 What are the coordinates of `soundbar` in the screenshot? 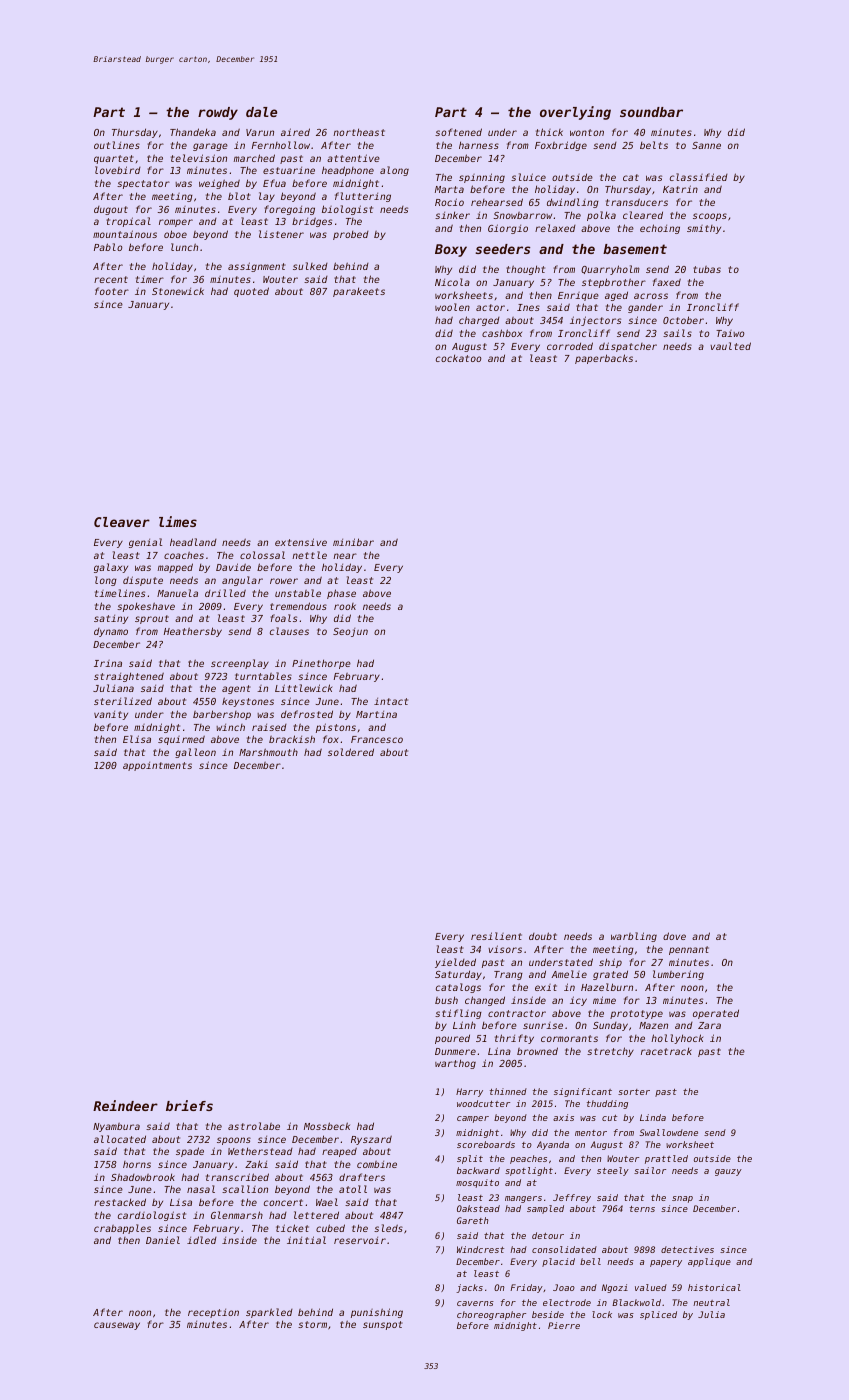 It's located at (651, 112).
